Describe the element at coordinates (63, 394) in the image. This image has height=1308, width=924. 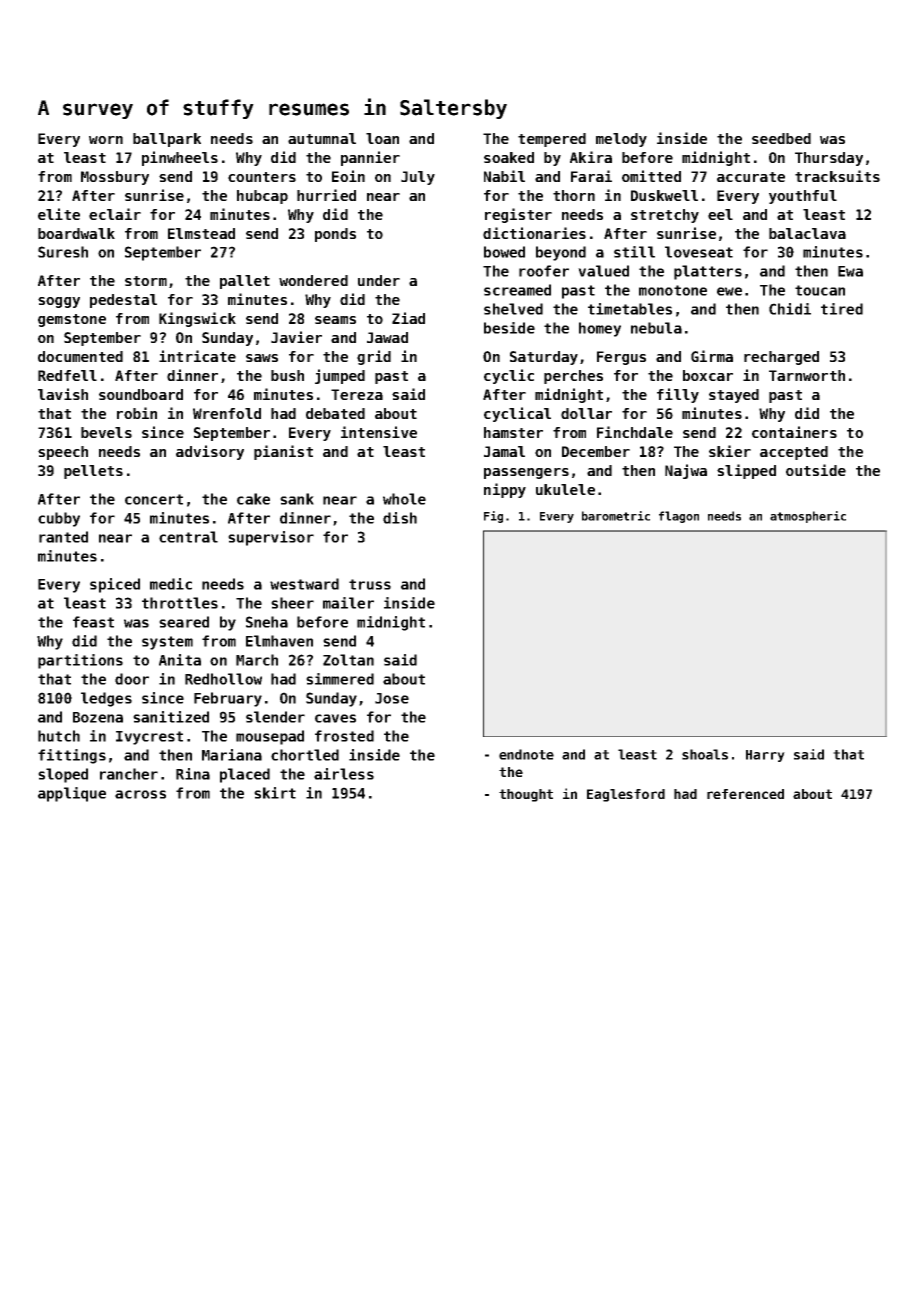
I see `lavish` at that location.
